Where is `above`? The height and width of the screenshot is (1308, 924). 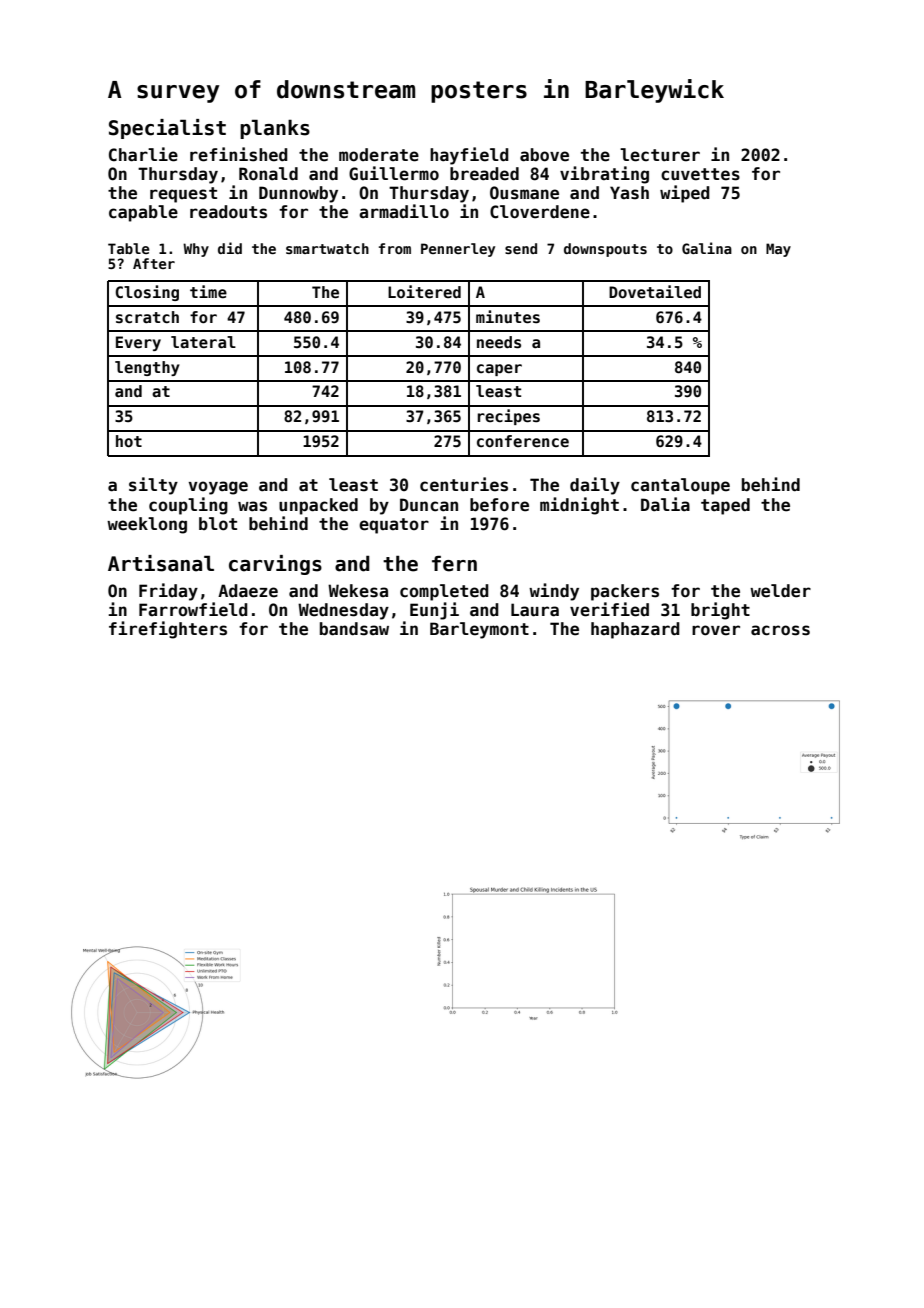
above is located at coordinates (544, 155).
